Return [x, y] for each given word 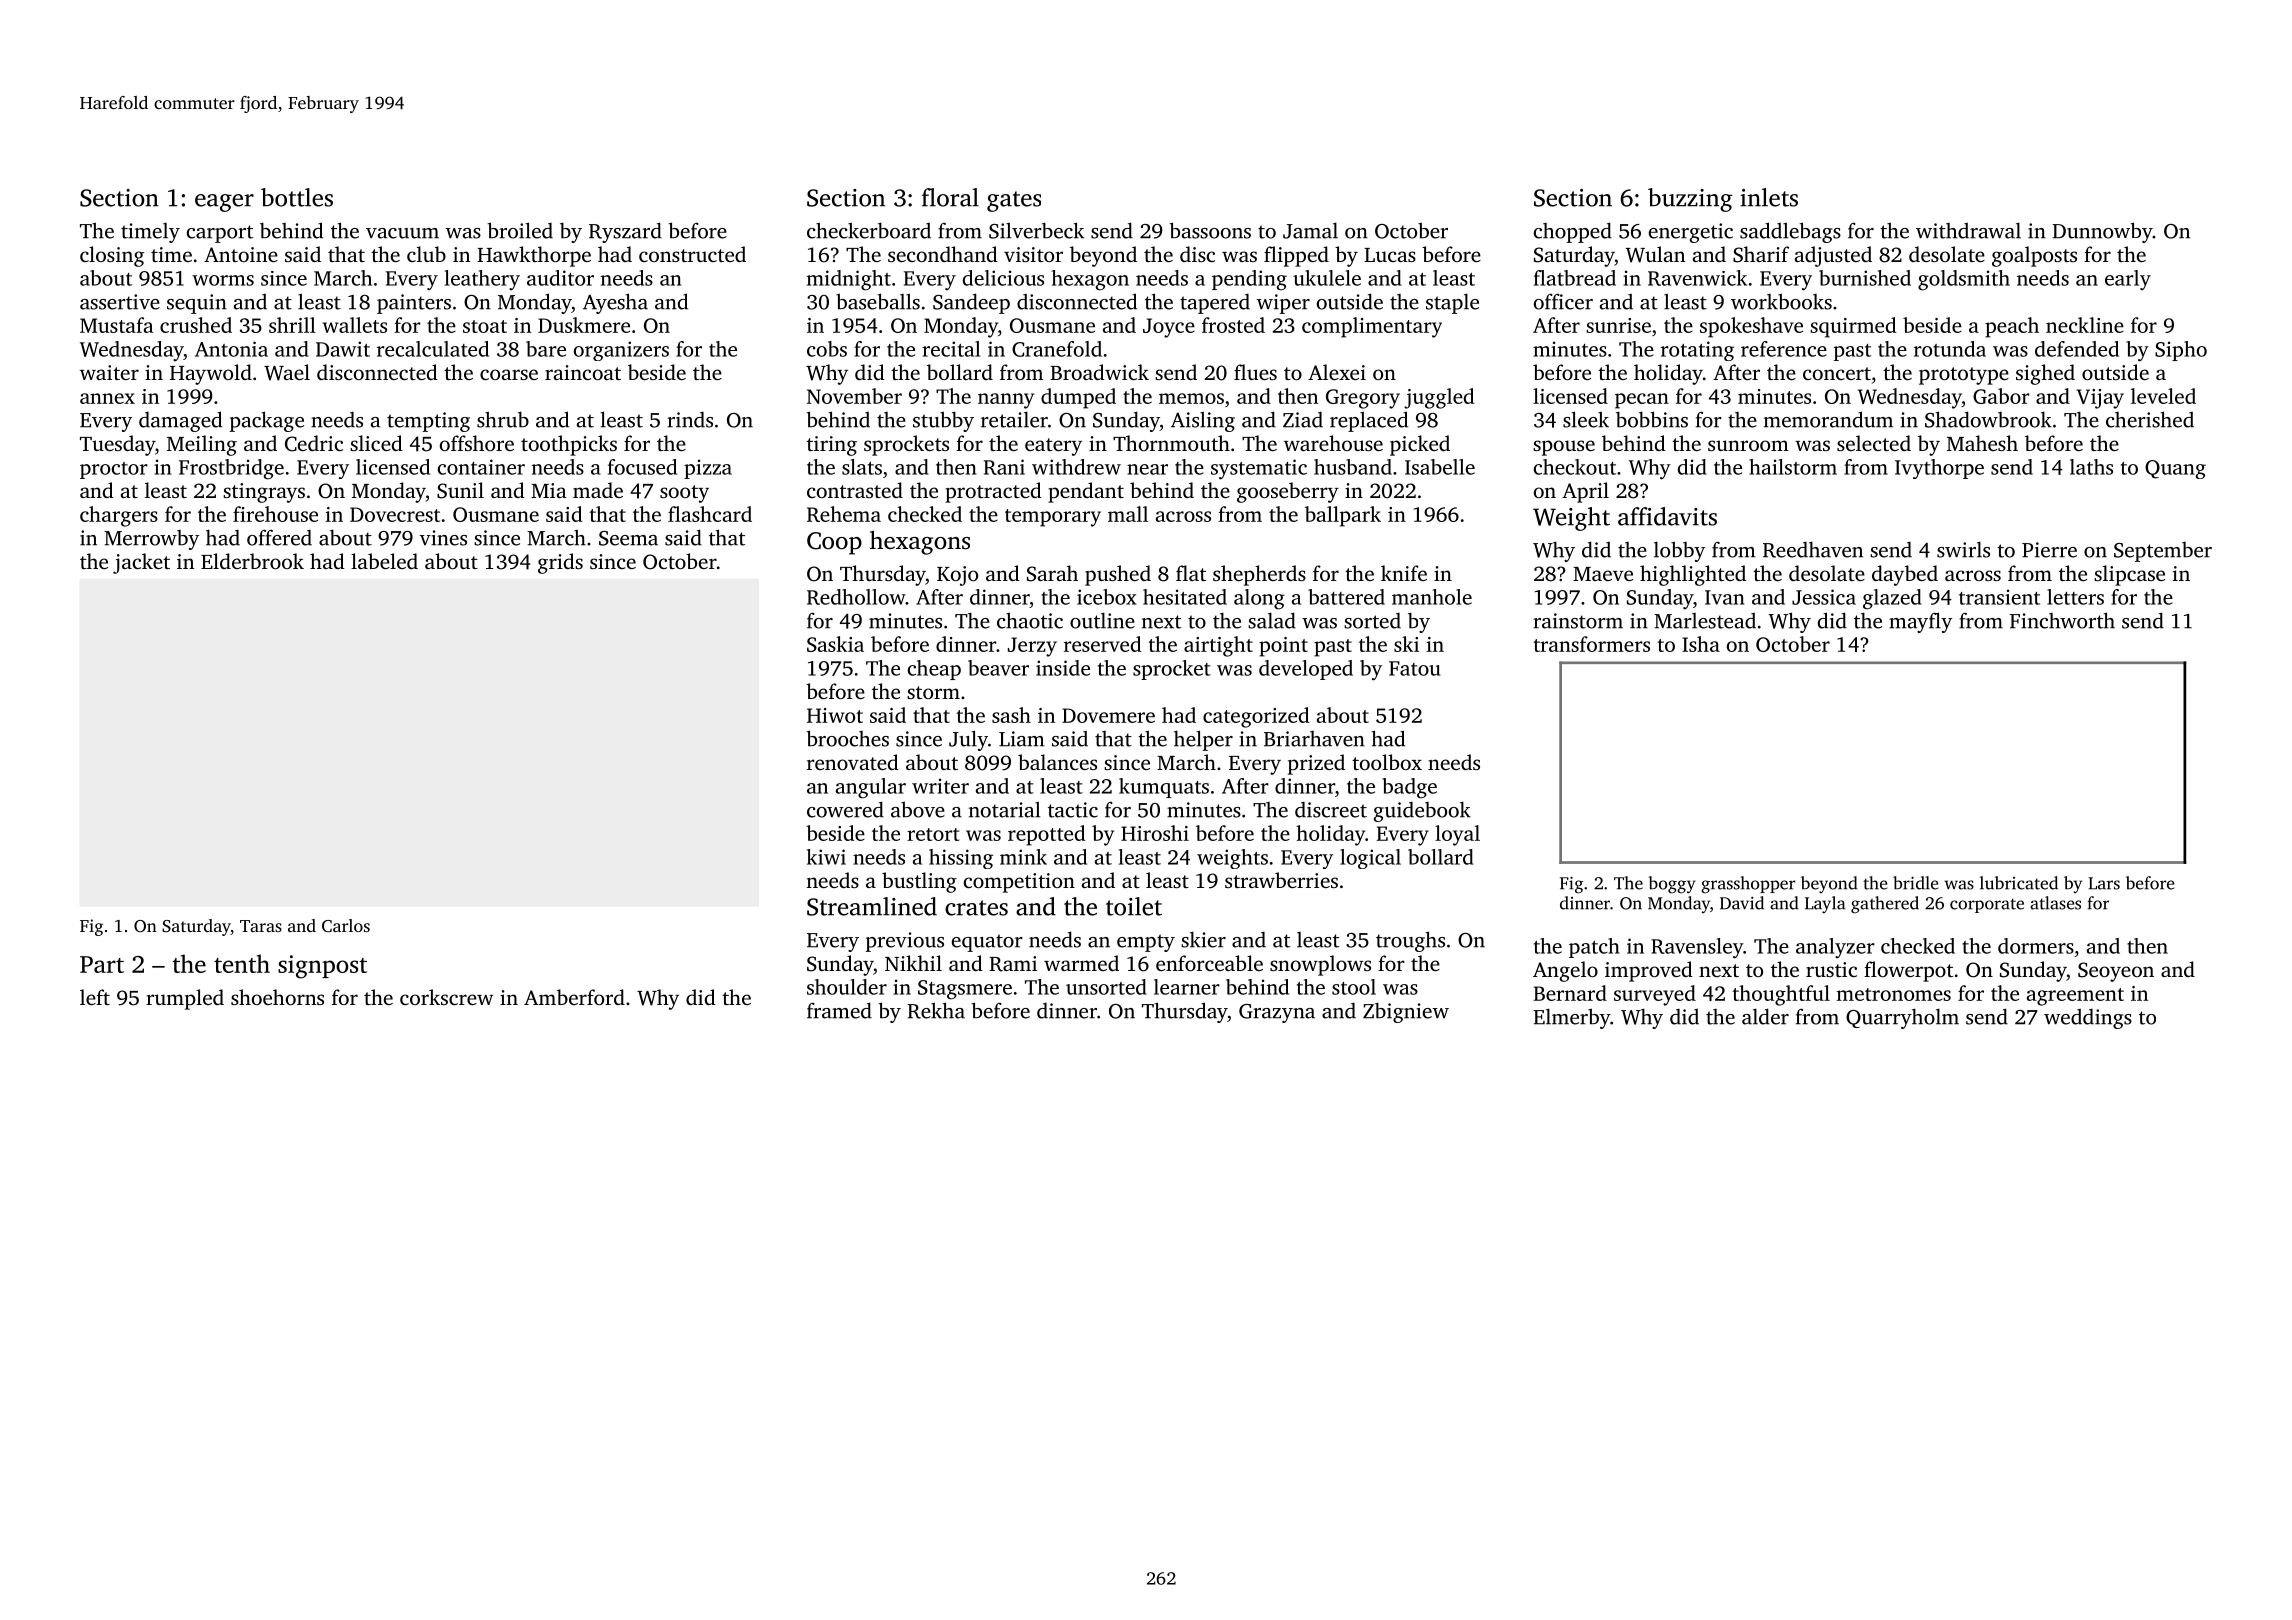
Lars [2104, 883]
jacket [141, 563]
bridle [1915, 883]
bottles [297, 197]
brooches [848, 738]
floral [950, 197]
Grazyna [1277, 1013]
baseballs [878, 301]
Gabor [2001, 396]
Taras [261, 926]
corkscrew [446, 997]
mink [1023, 857]
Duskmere [584, 325]
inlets [1769, 197]
